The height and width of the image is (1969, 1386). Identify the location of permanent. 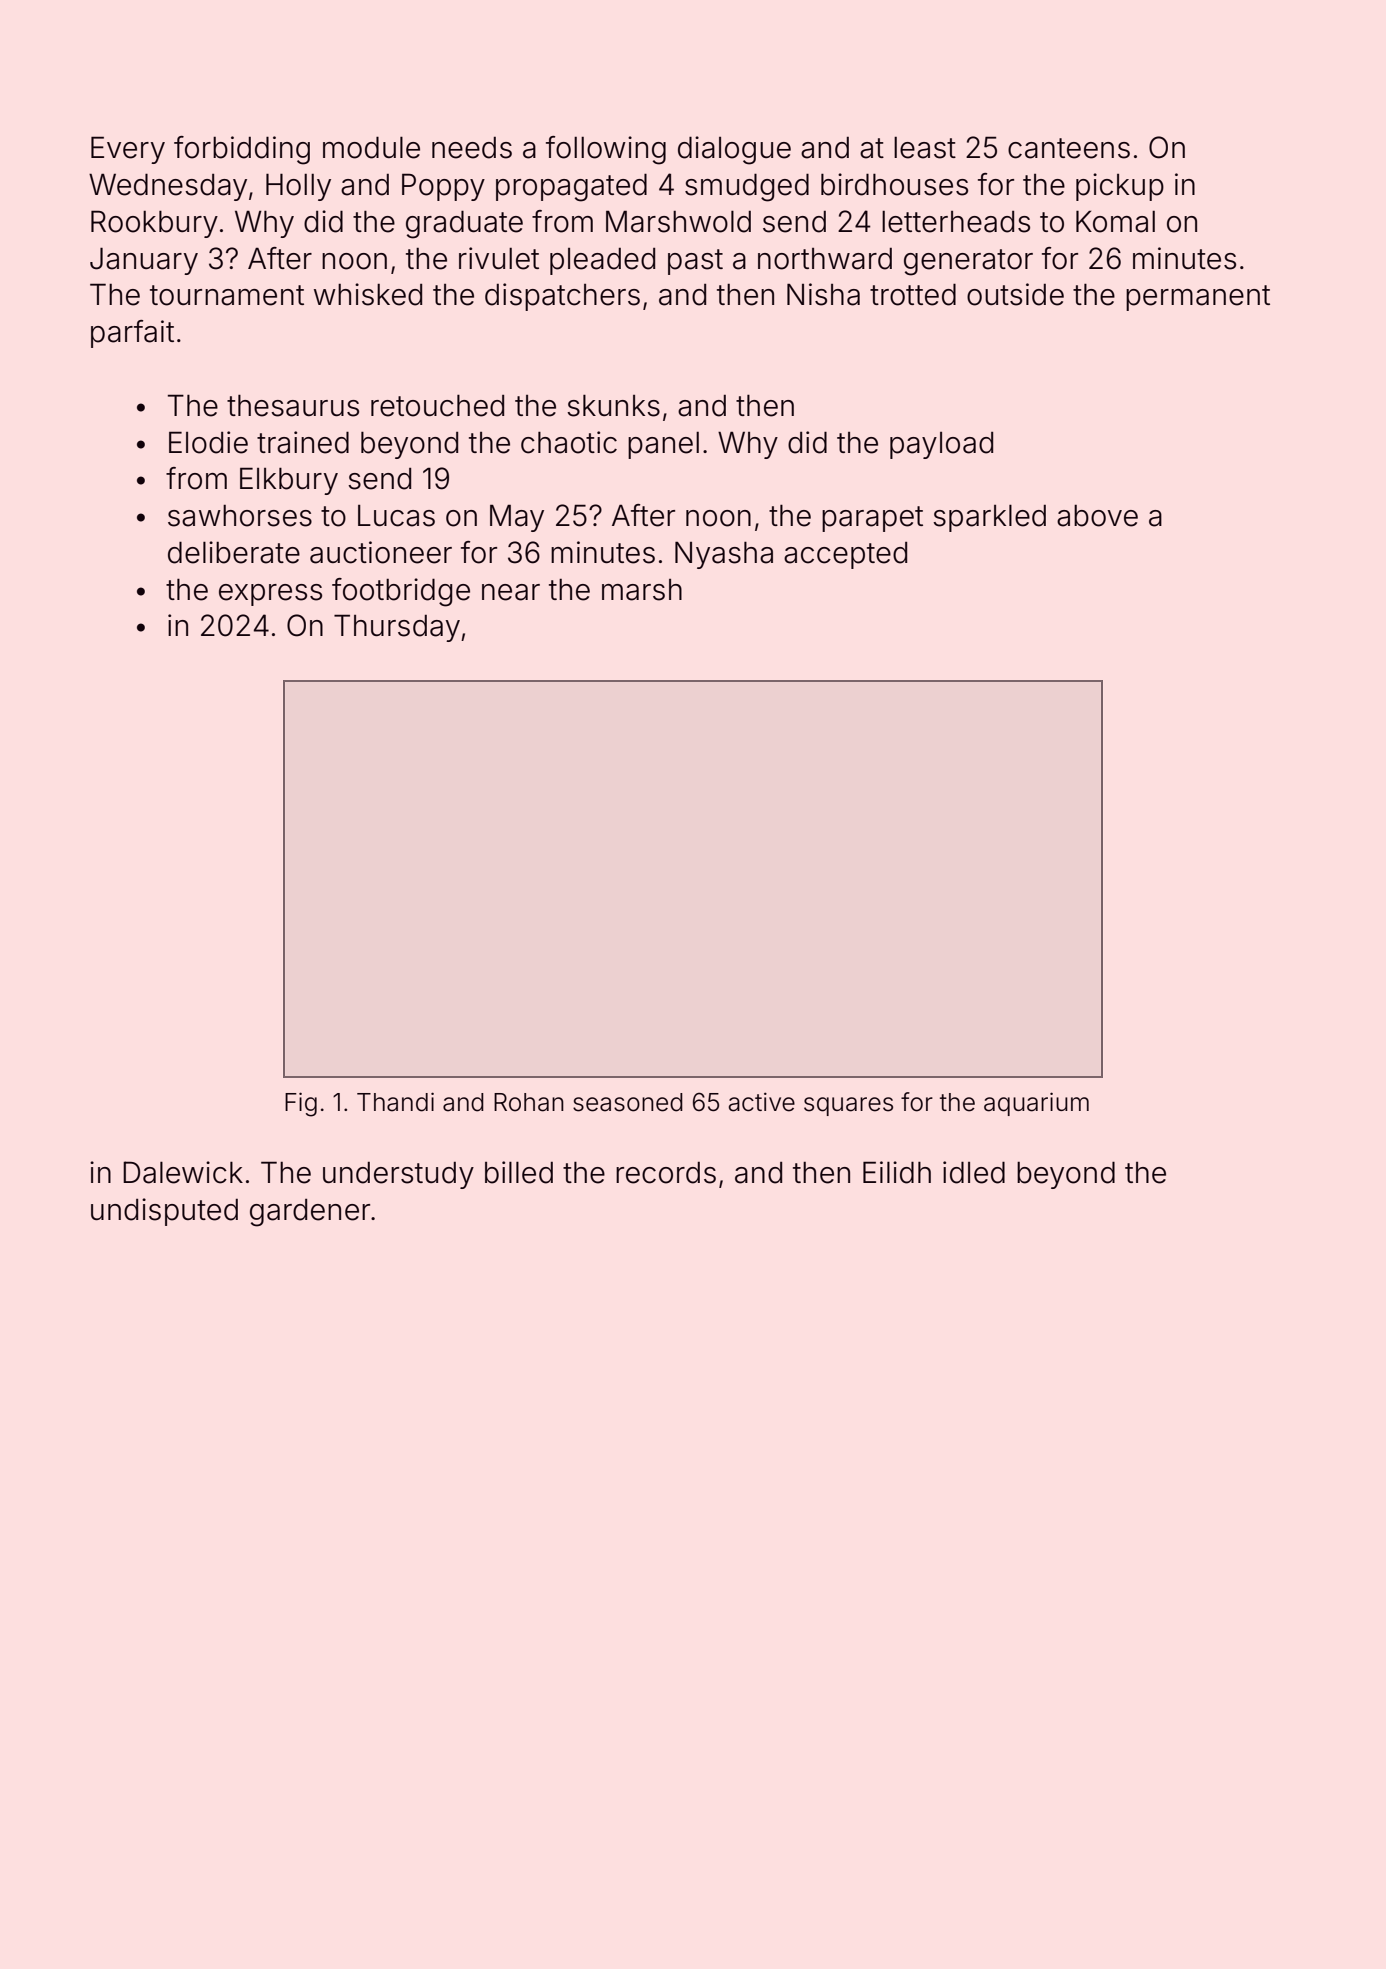
(1198, 298).
